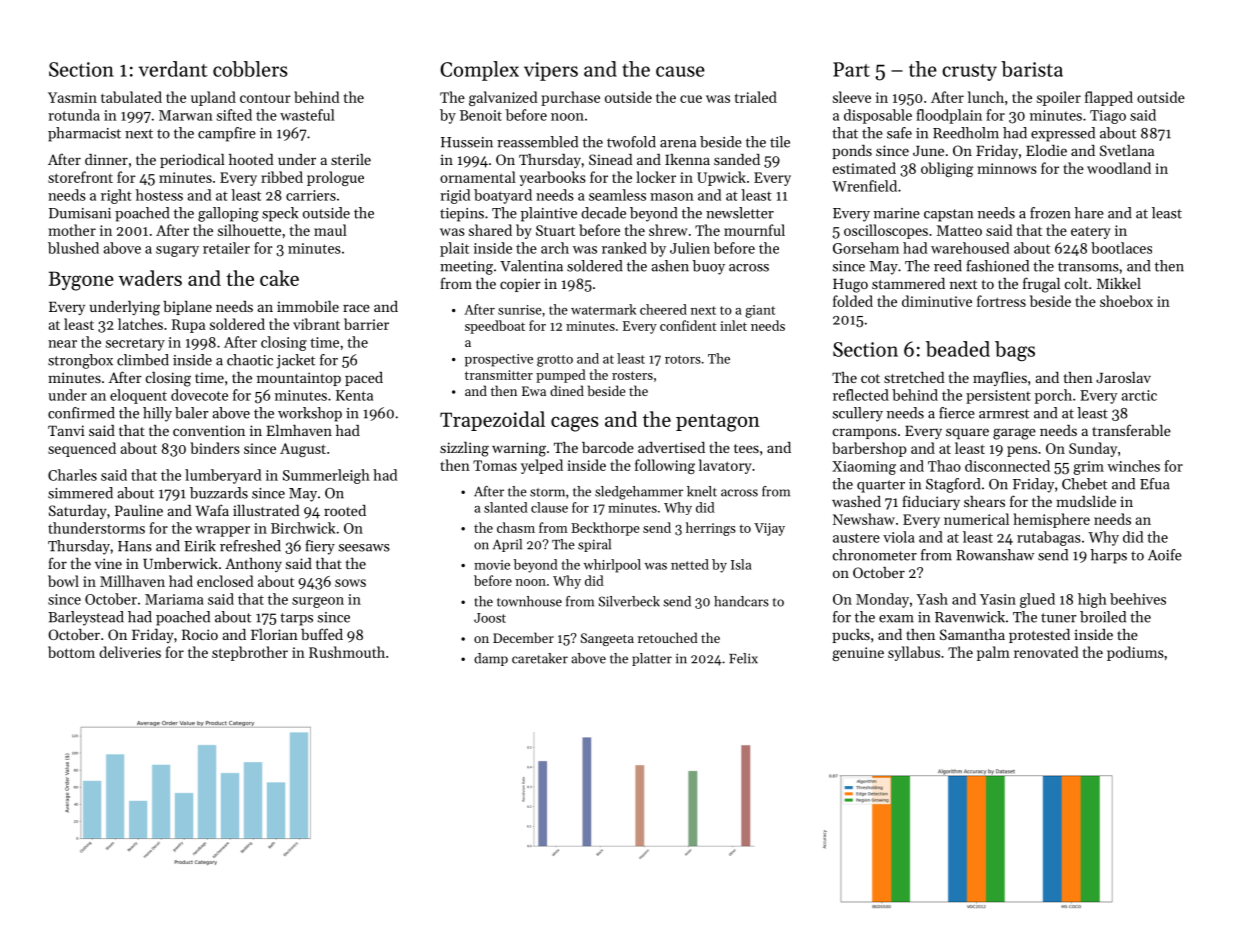  Describe the element at coordinates (495, 327) in the screenshot. I see `speedboat` at that location.
